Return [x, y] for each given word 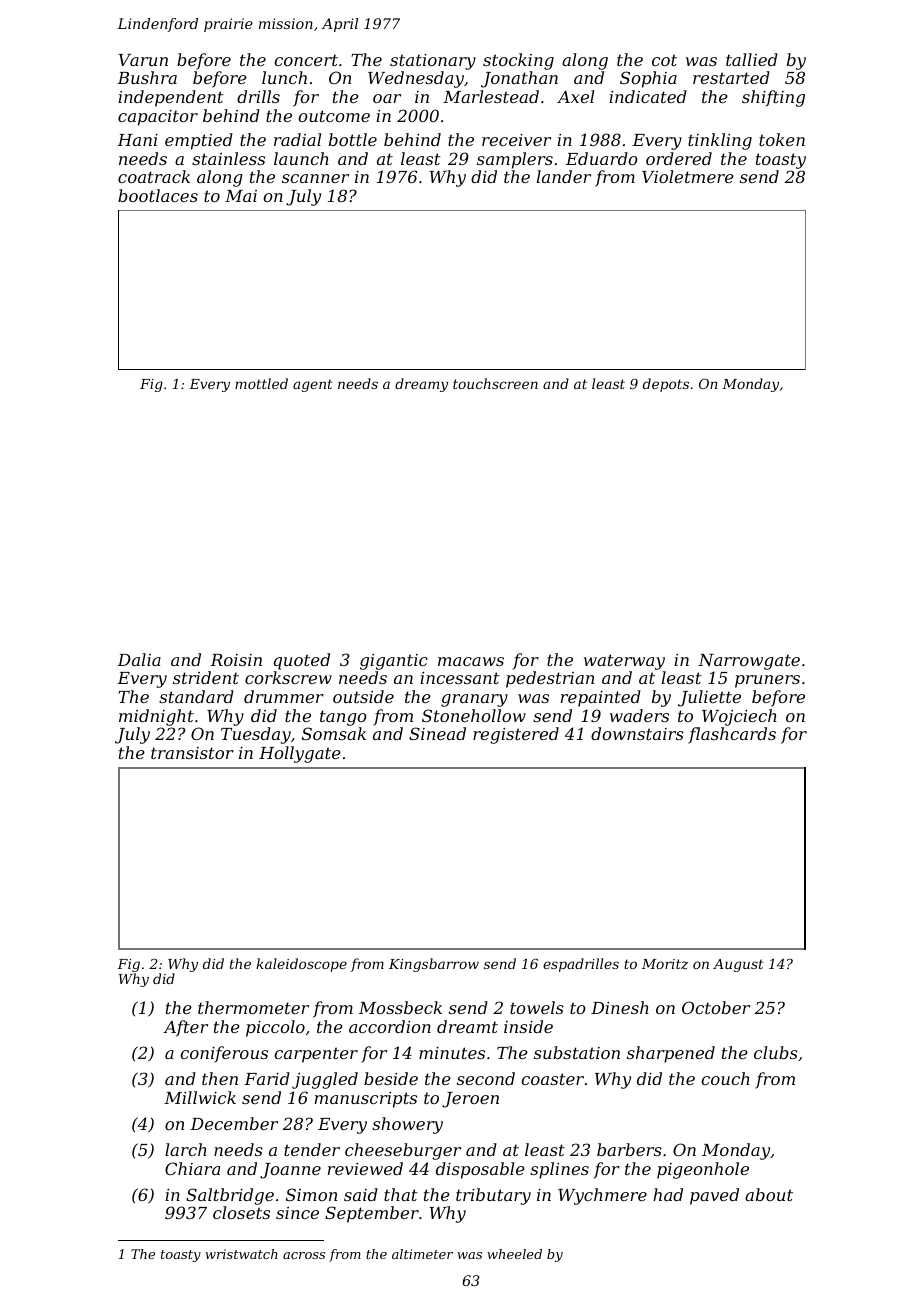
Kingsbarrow [434, 965]
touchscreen [495, 383]
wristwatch [241, 1254]
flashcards [732, 735]
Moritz [665, 964]
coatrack [154, 176]
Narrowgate [749, 662]
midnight [156, 717]
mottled [261, 383]
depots [666, 385]
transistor [192, 753]
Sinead [437, 733]
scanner [315, 178]
